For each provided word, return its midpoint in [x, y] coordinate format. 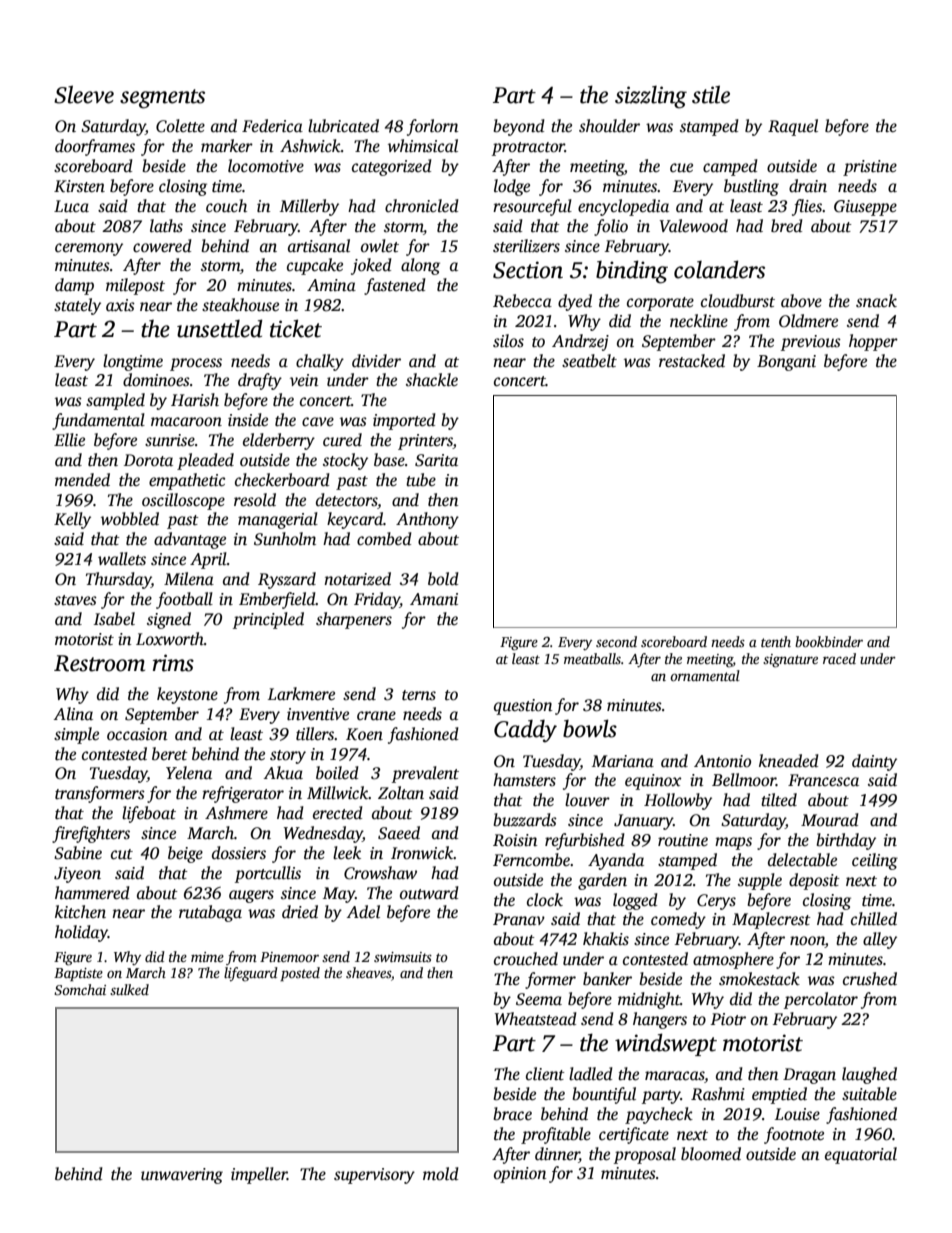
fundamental [98, 421]
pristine [870, 168]
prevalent [425, 774]
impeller [259, 1175]
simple [76, 735]
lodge [512, 187]
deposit [814, 881]
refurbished [585, 841]
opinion [520, 1175]
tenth [776, 641]
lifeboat [149, 814]
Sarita [436, 460]
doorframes [95, 147]
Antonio [722, 761]
